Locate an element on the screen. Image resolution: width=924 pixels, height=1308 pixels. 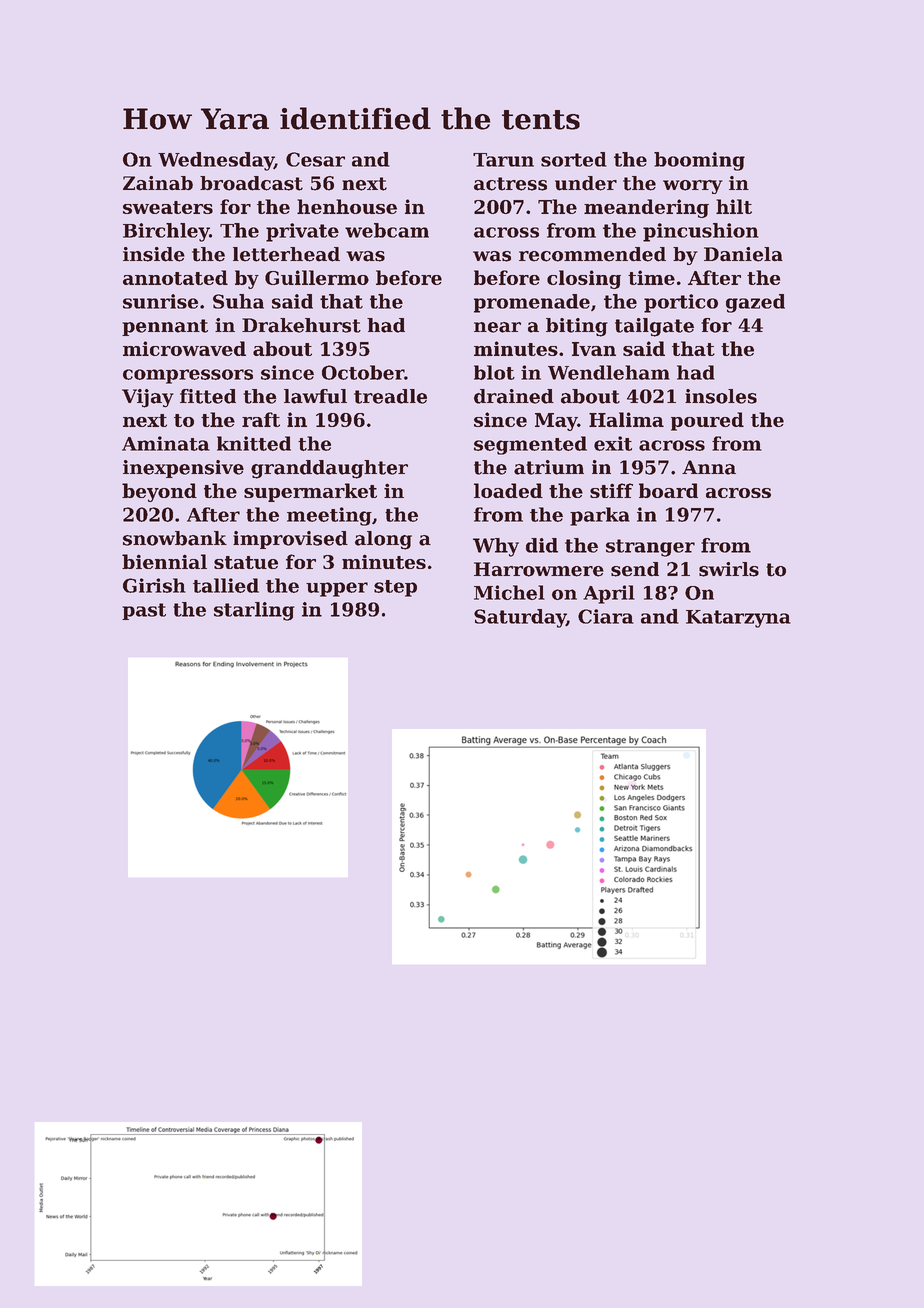
parka is located at coordinates (600, 516).
